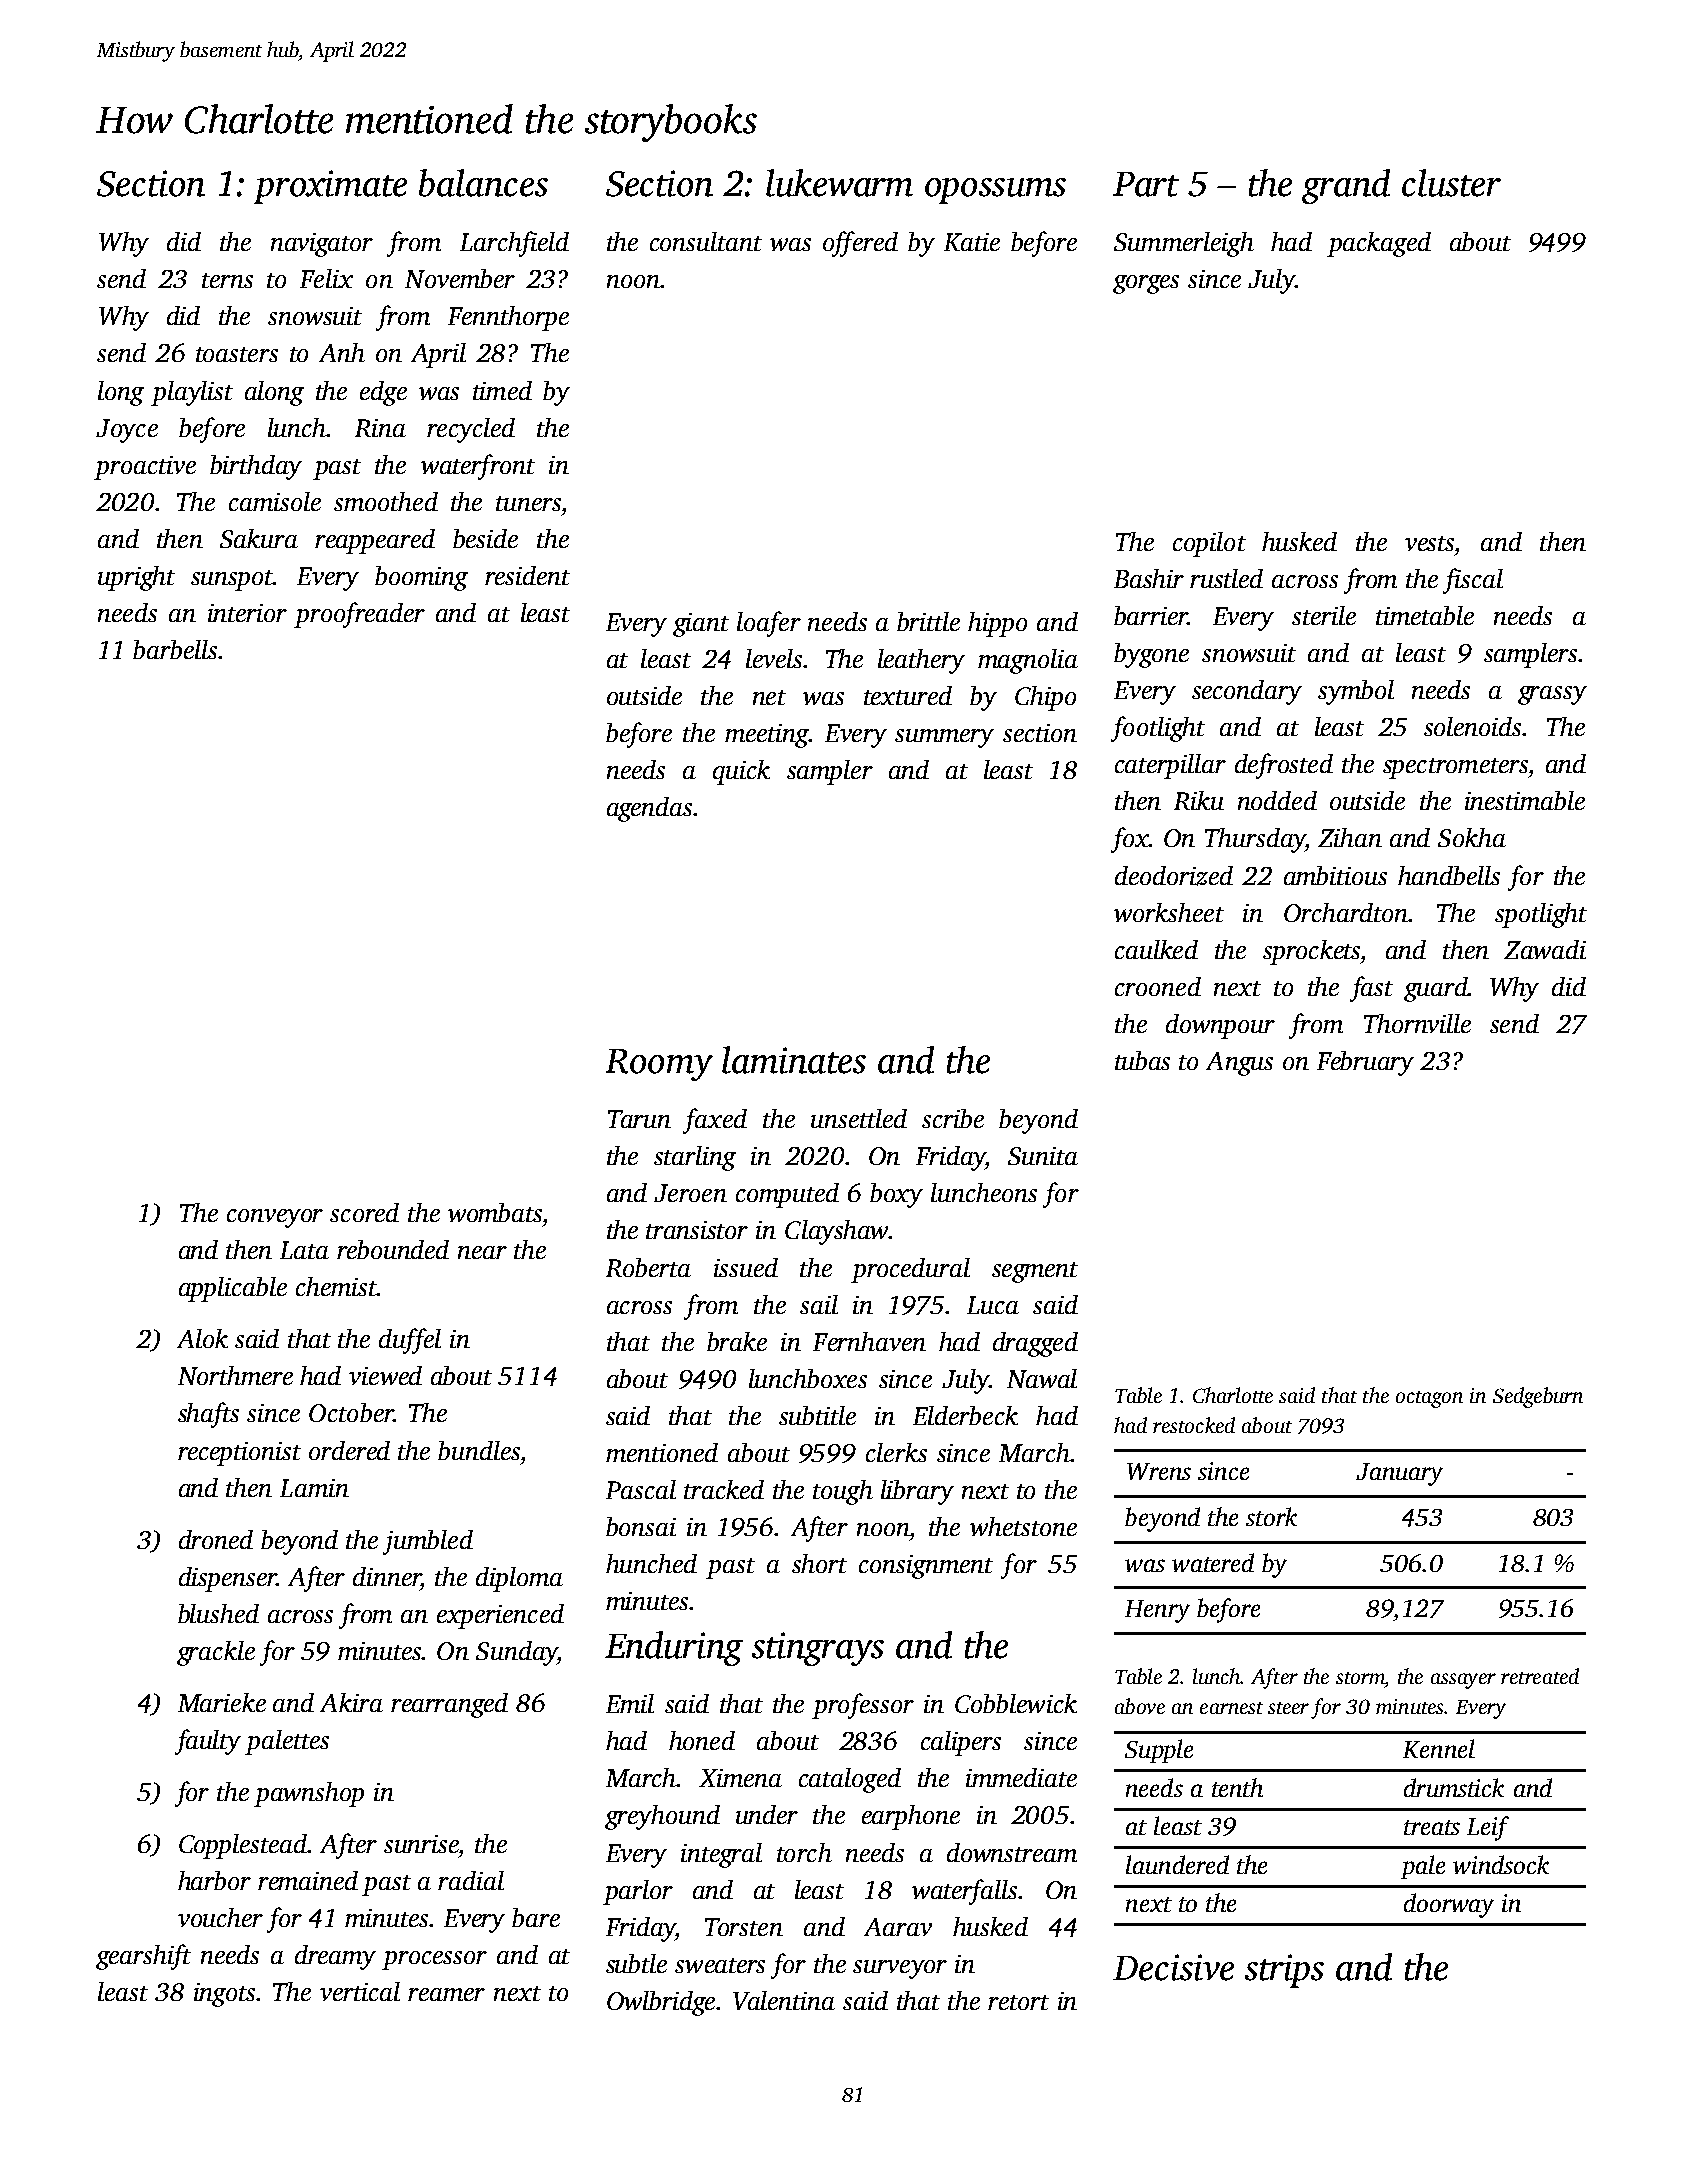  What do you see at coordinates (1284, 1971) in the screenshot?
I see `strips` at bounding box center [1284, 1971].
